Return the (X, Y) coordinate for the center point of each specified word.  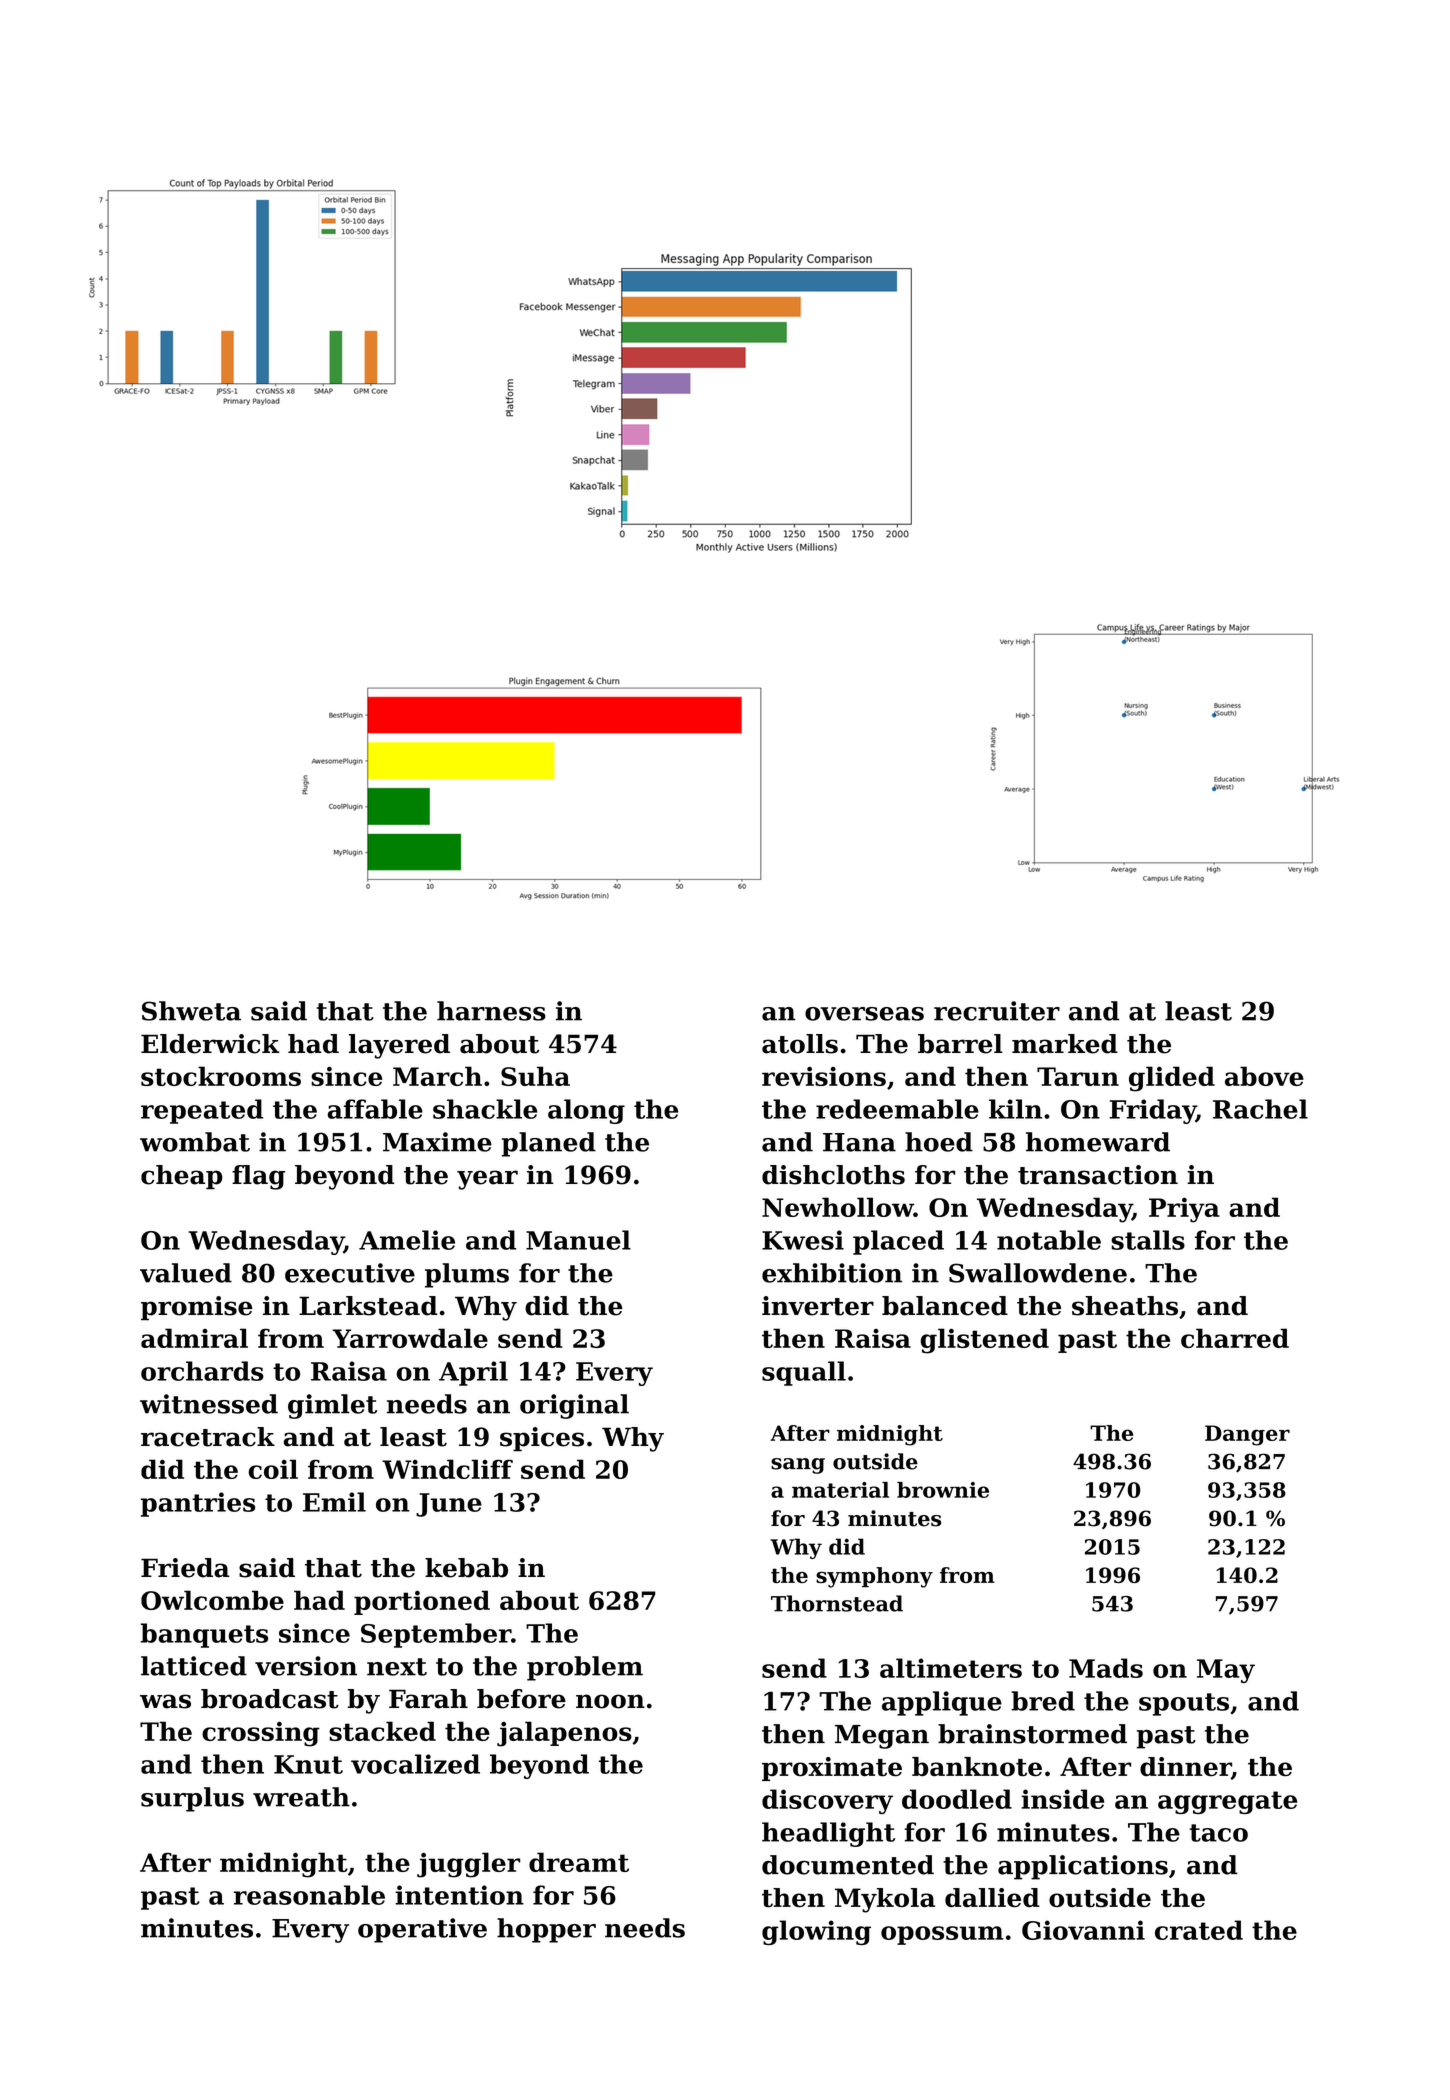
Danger (1247, 1435)
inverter (818, 1306)
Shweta (191, 1011)
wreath (301, 1797)
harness (491, 1011)
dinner (1185, 1768)
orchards (202, 1371)
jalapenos (564, 1734)
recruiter (997, 1011)
